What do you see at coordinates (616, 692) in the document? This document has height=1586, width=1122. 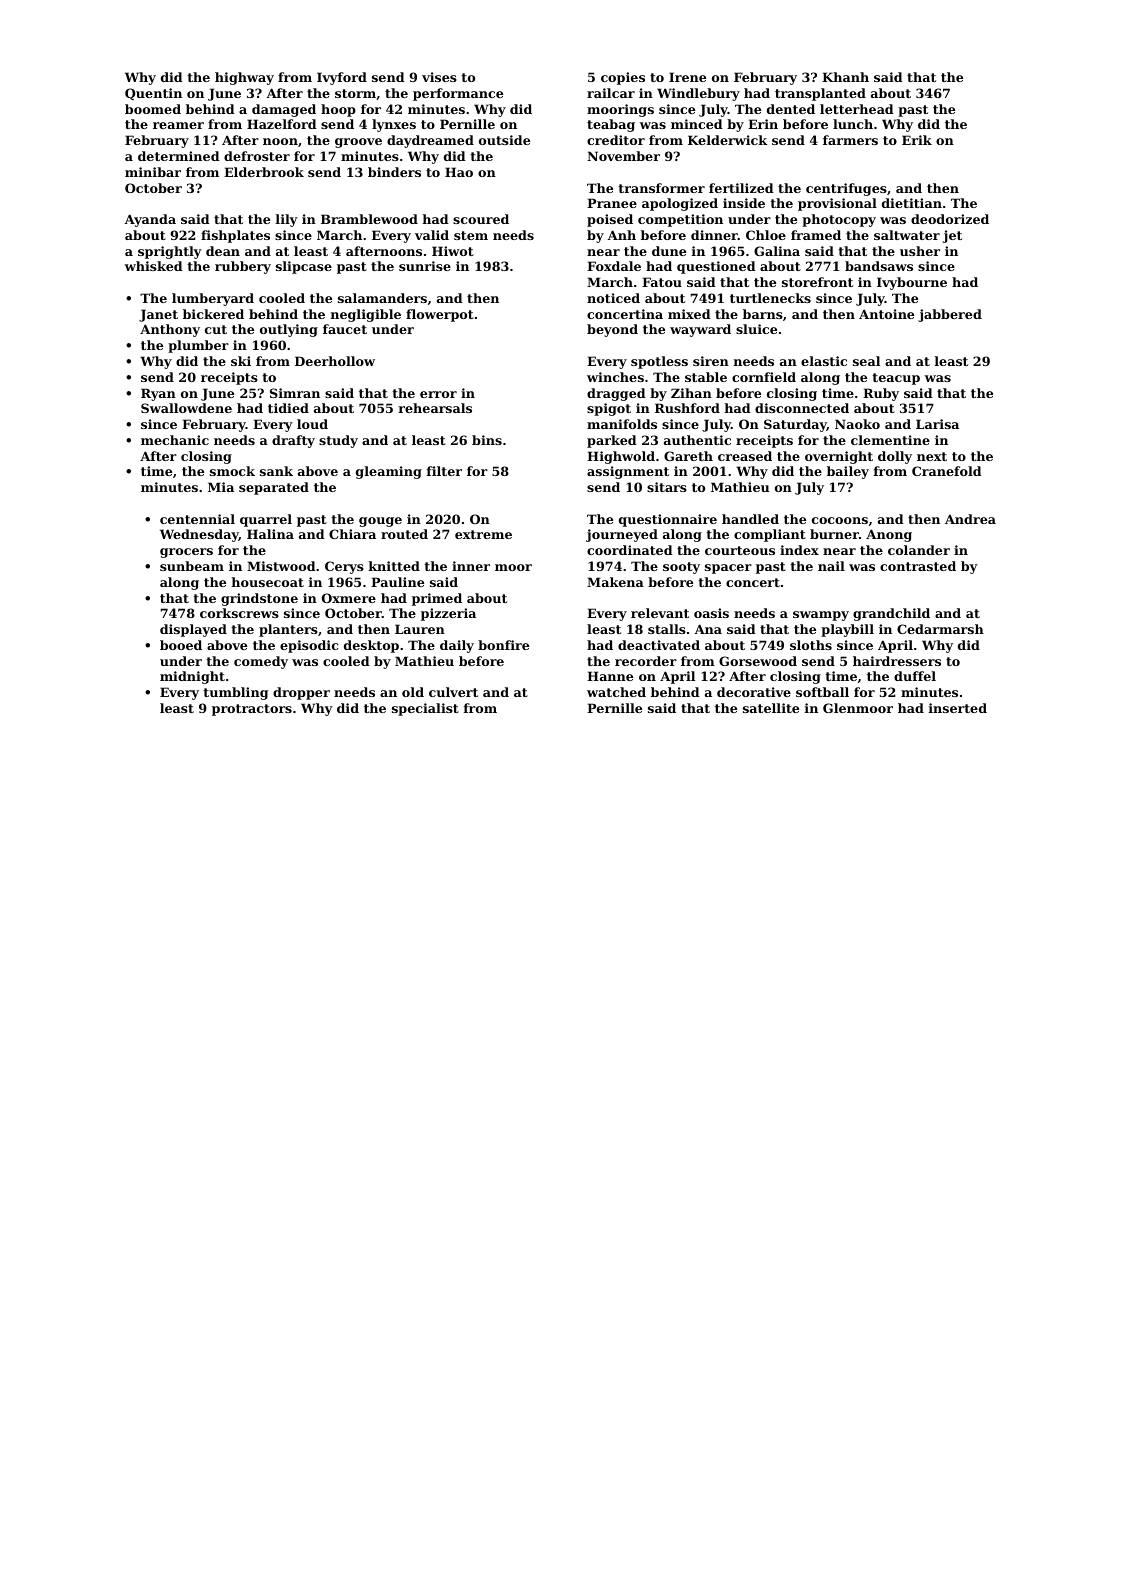 I see `watched` at bounding box center [616, 692].
